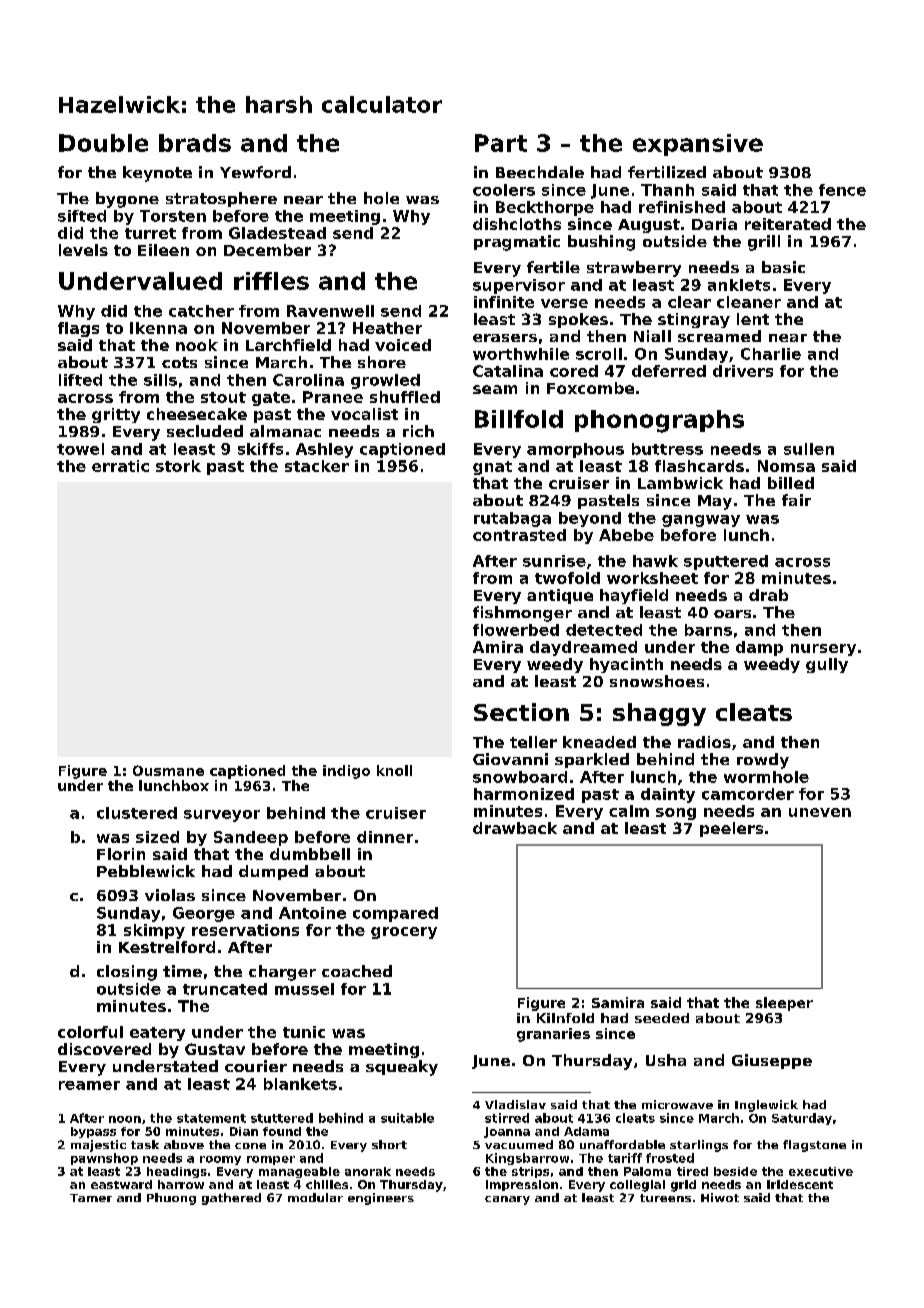  What do you see at coordinates (195, 143) in the screenshot?
I see `brads` at bounding box center [195, 143].
